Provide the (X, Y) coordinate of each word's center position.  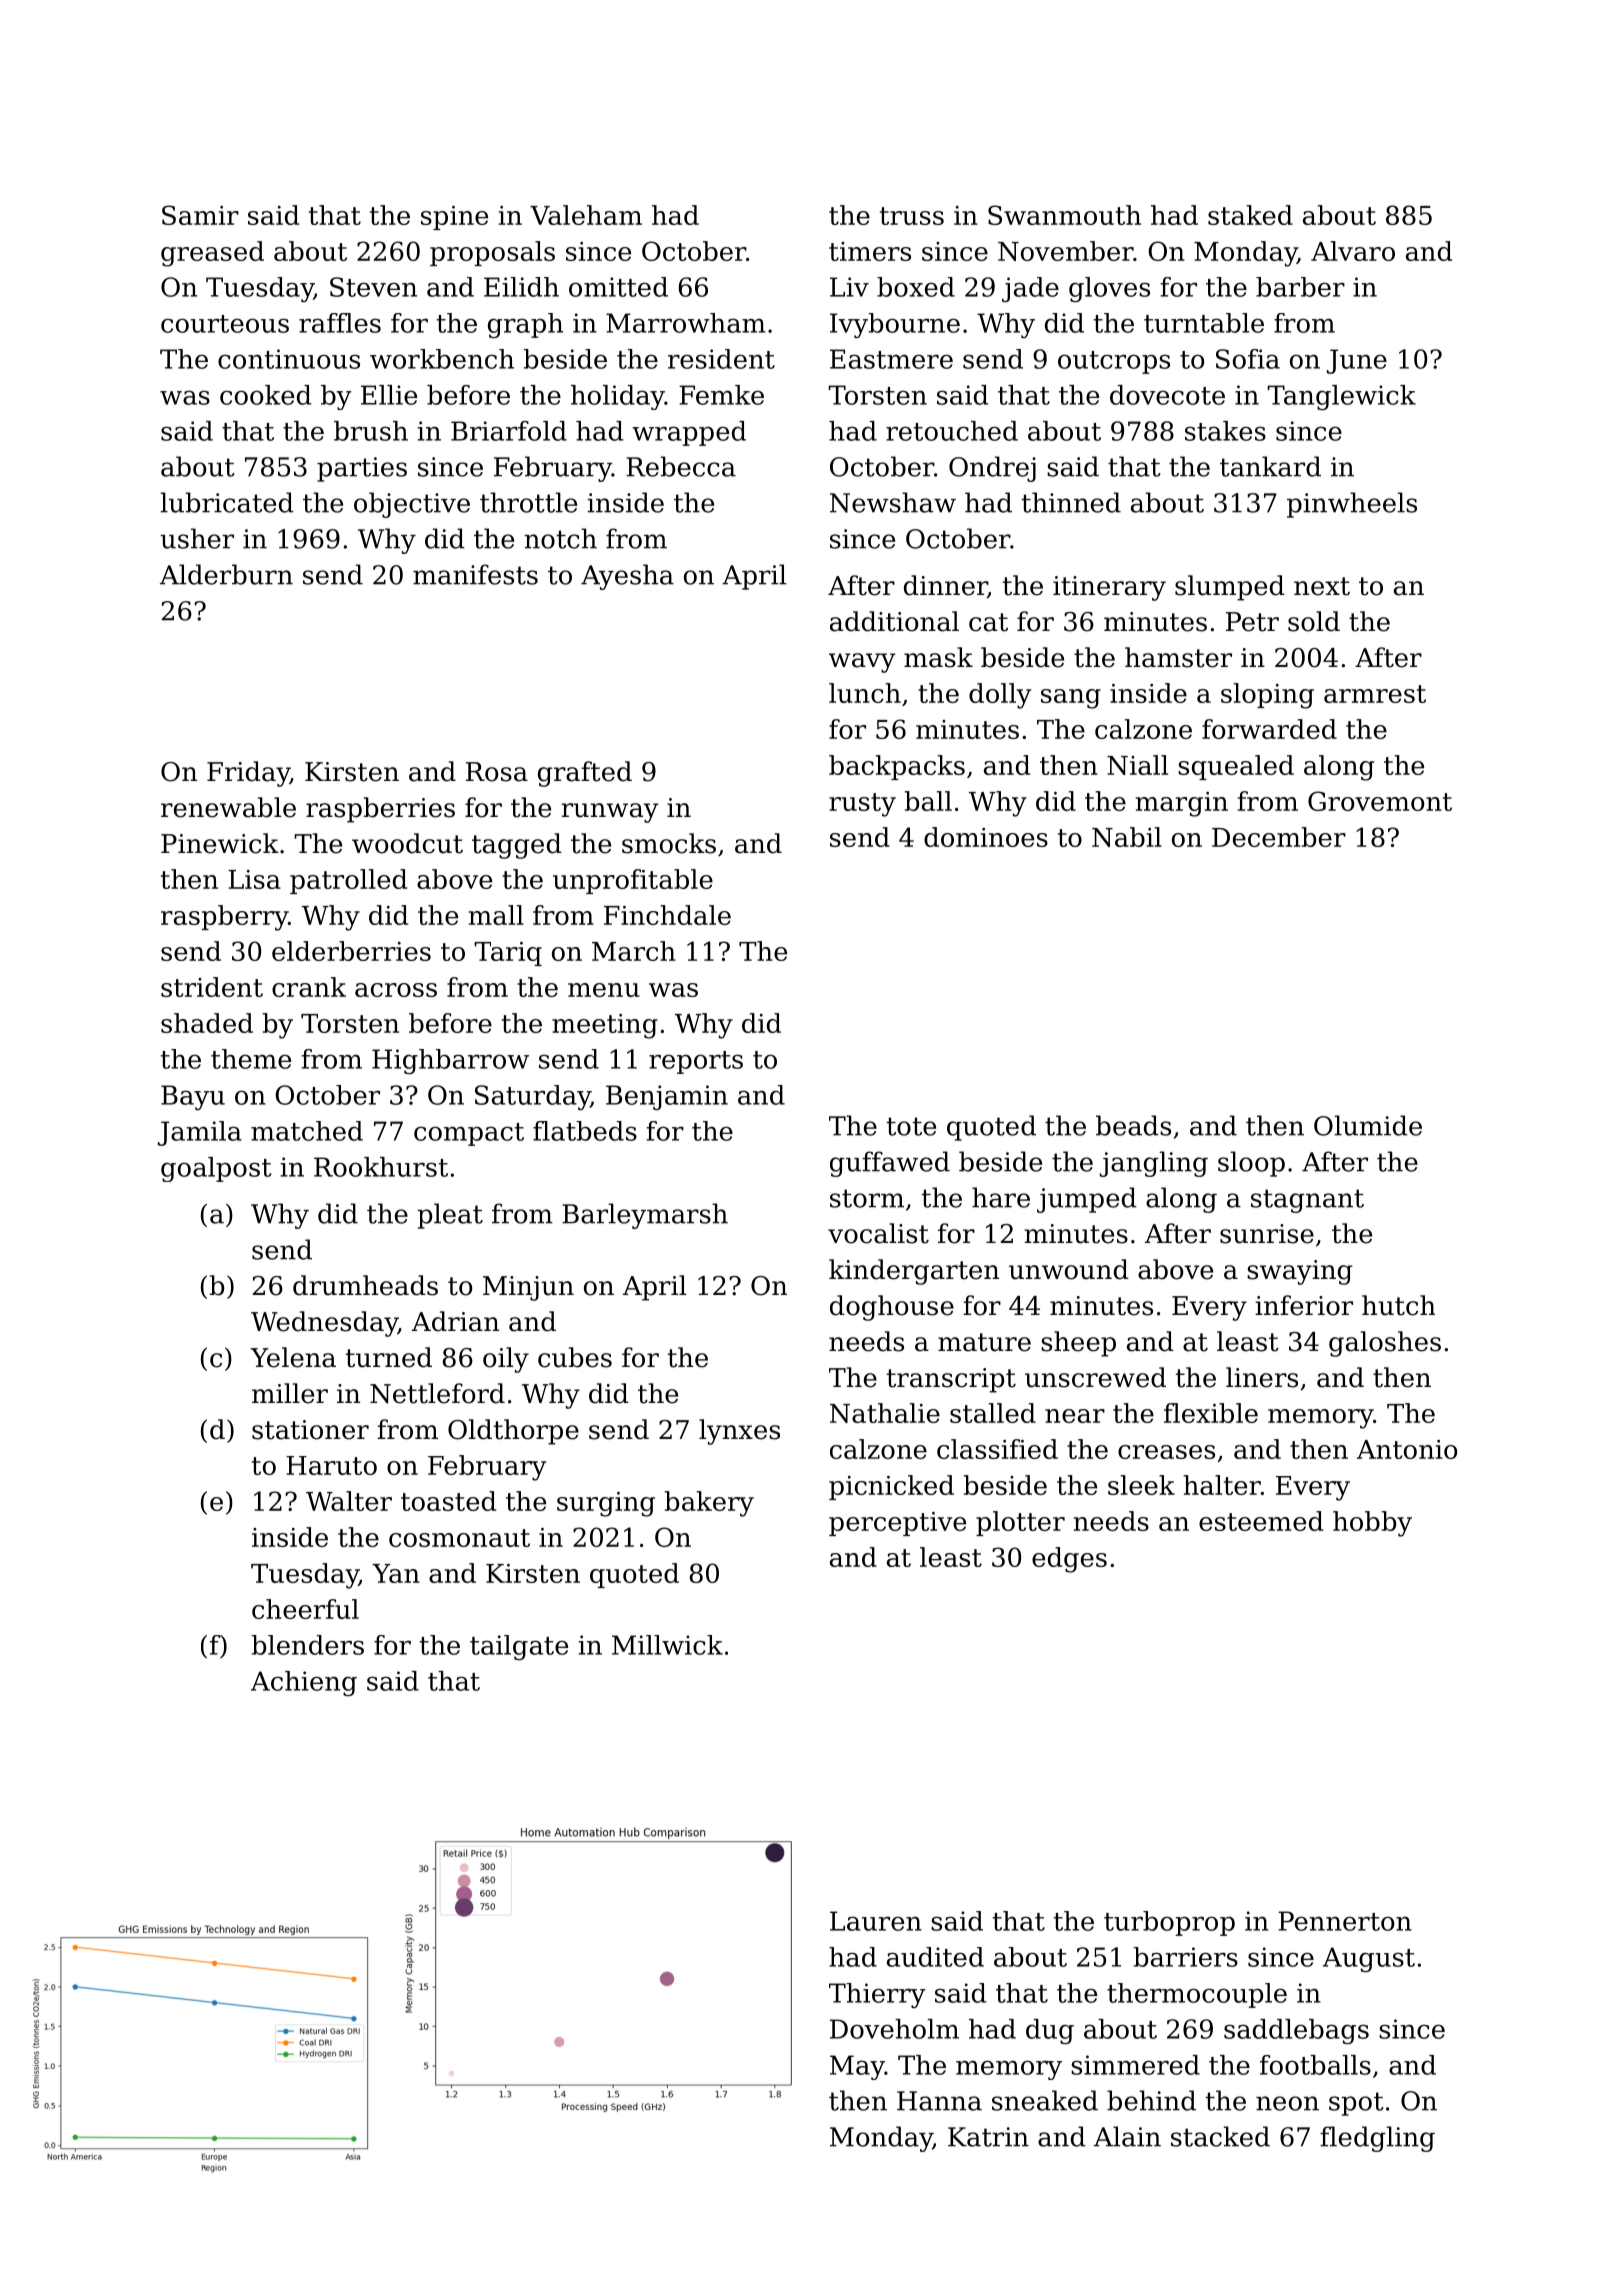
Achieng (304, 1683)
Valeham (586, 215)
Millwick (667, 1645)
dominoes (986, 837)
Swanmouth (1064, 215)
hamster (1178, 657)
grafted (585, 774)
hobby (1372, 1524)
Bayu (193, 1097)
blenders (307, 1645)
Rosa (497, 772)
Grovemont (1380, 801)
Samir (200, 215)
